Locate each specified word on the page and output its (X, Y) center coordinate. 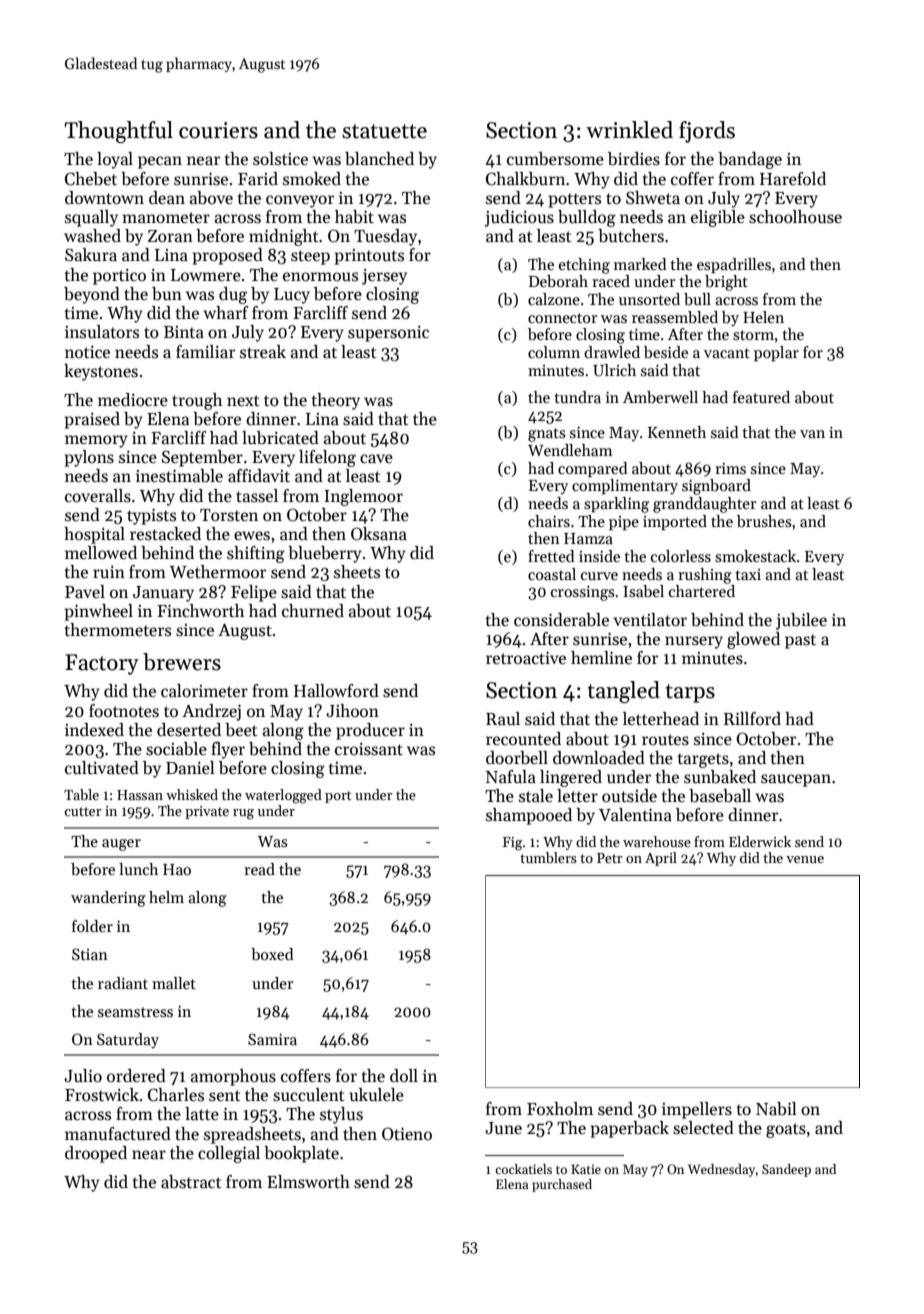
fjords (707, 132)
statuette (384, 131)
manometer (166, 218)
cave (376, 459)
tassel (257, 496)
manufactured (118, 1134)
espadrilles (734, 265)
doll (404, 1076)
